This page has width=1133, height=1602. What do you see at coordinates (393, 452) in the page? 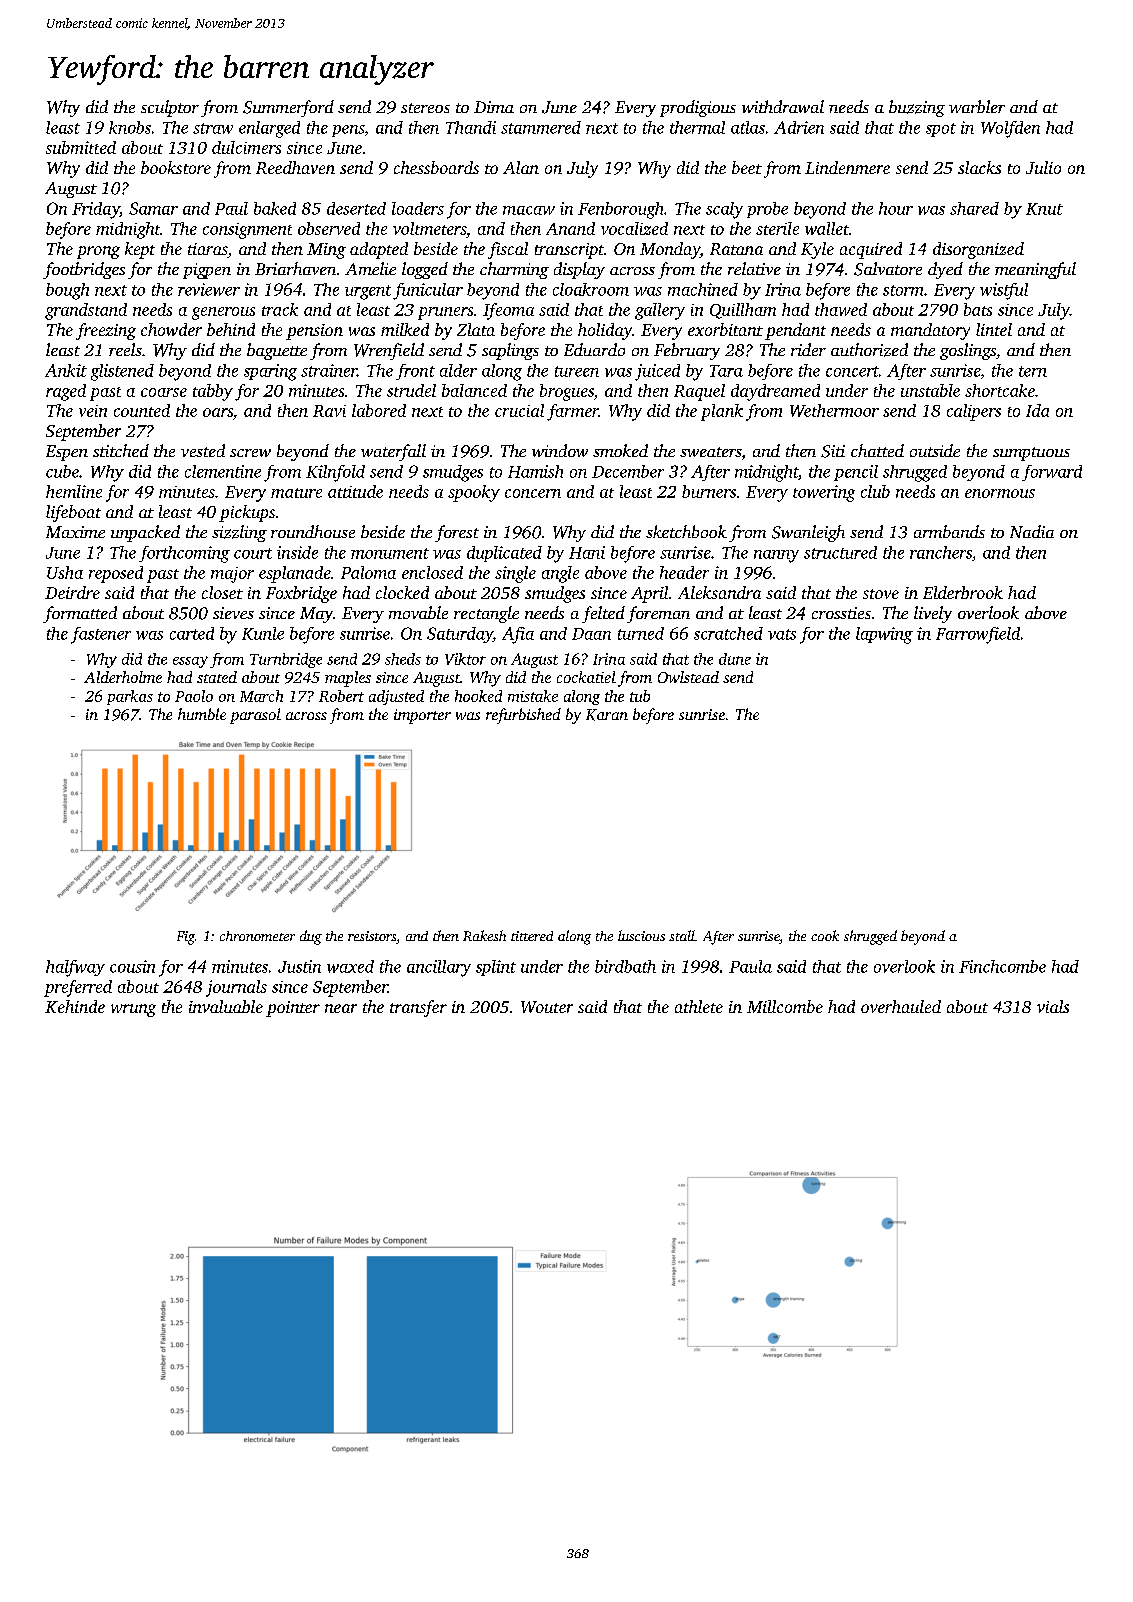
I see `waterfall` at bounding box center [393, 452].
